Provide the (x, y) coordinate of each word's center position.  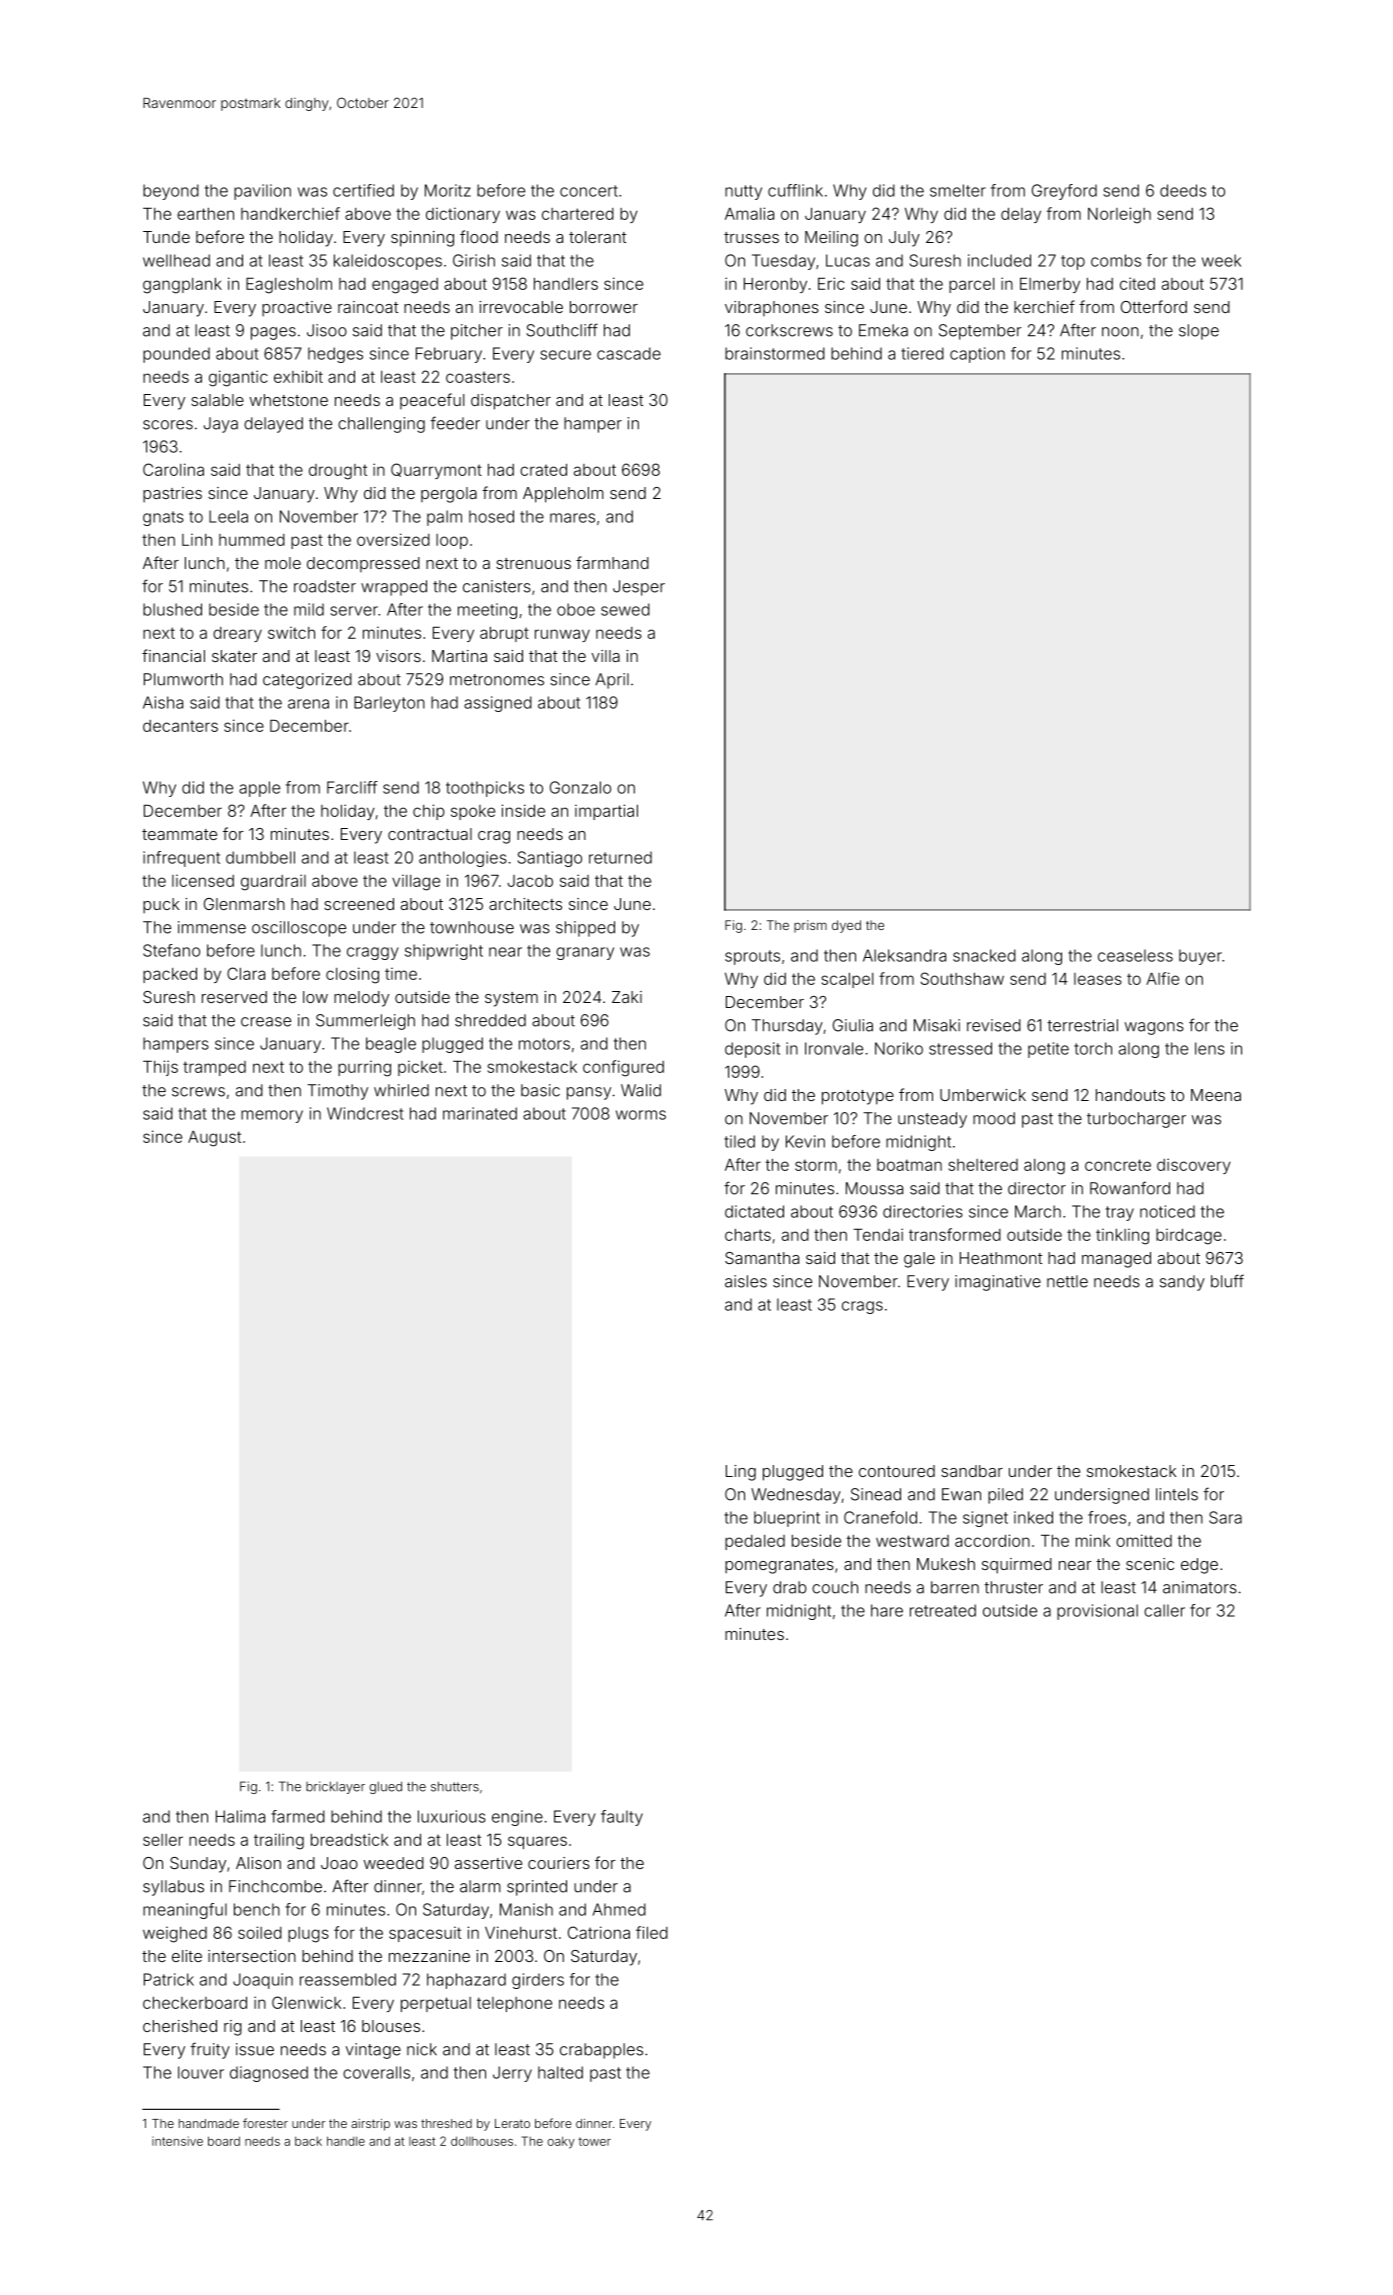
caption (977, 355)
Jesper (639, 588)
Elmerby (1050, 285)
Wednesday (796, 1496)
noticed (1167, 1211)
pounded (176, 355)
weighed (175, 1934)
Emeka (883, 330)
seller (163, 1840)
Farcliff (352, 787)
